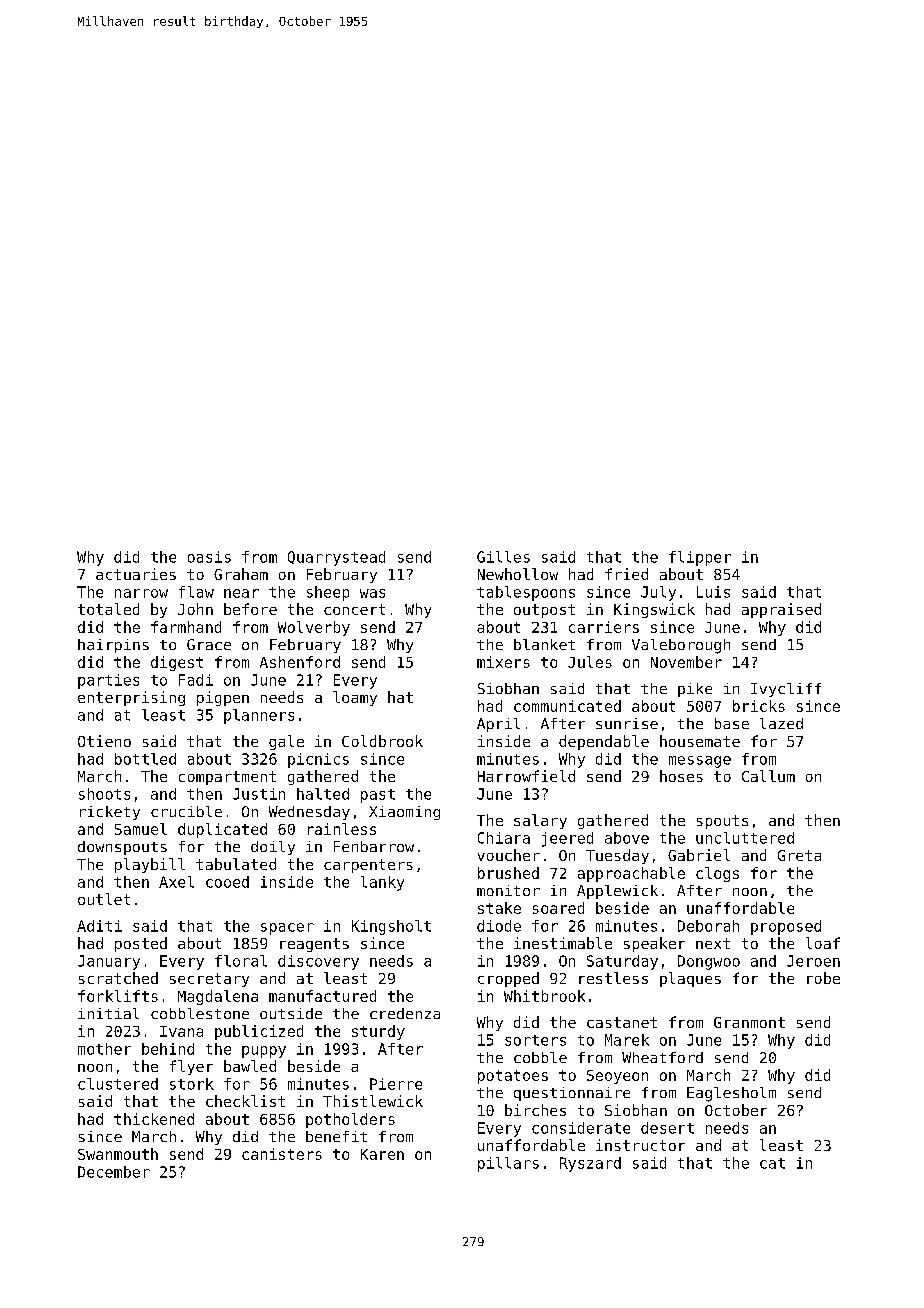  Describe the element at coordinates (136, 574) in the image. I see `actuaries` at that location.
